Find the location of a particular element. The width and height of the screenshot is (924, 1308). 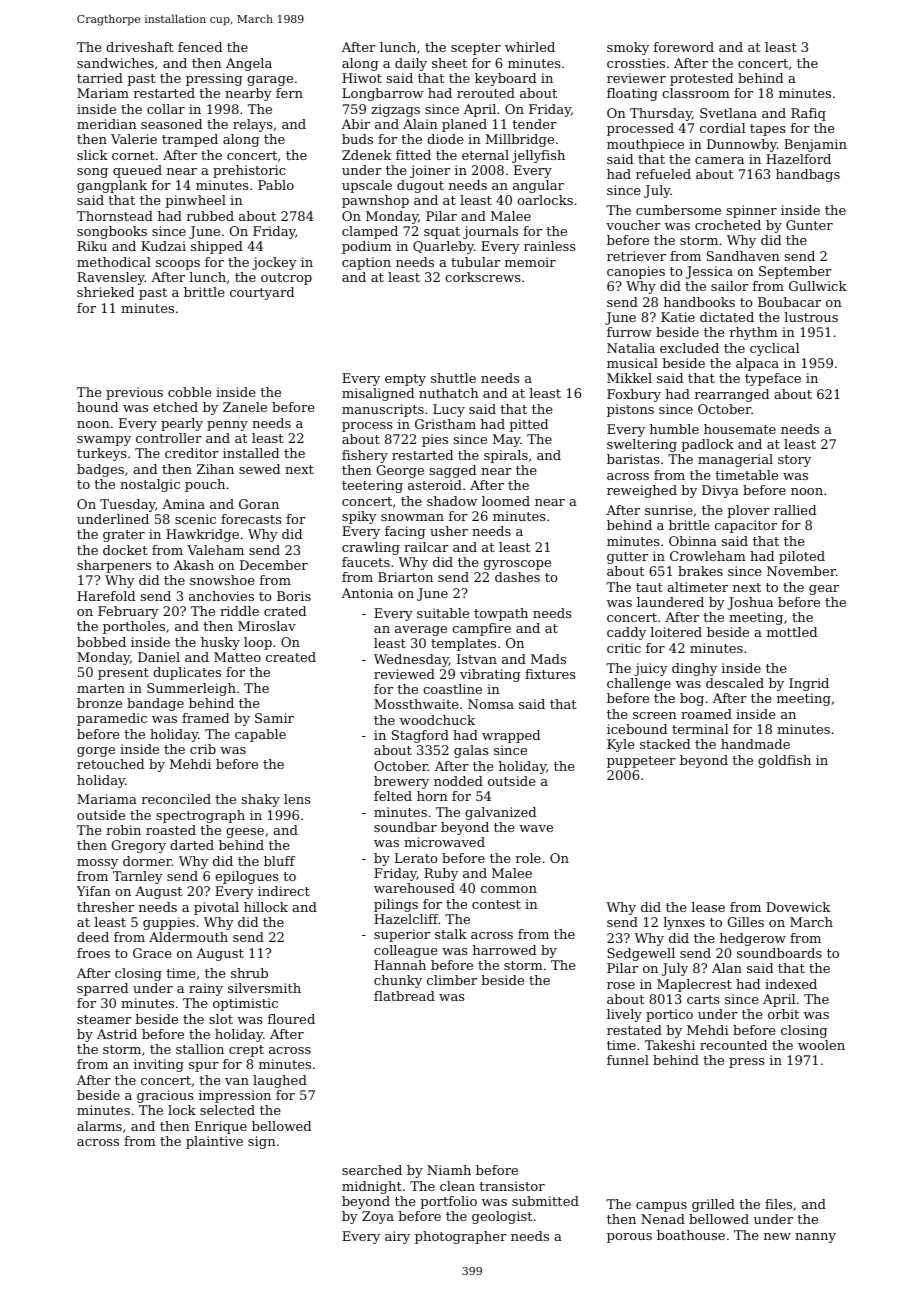

foreword is located at coordinates (684, 47).
